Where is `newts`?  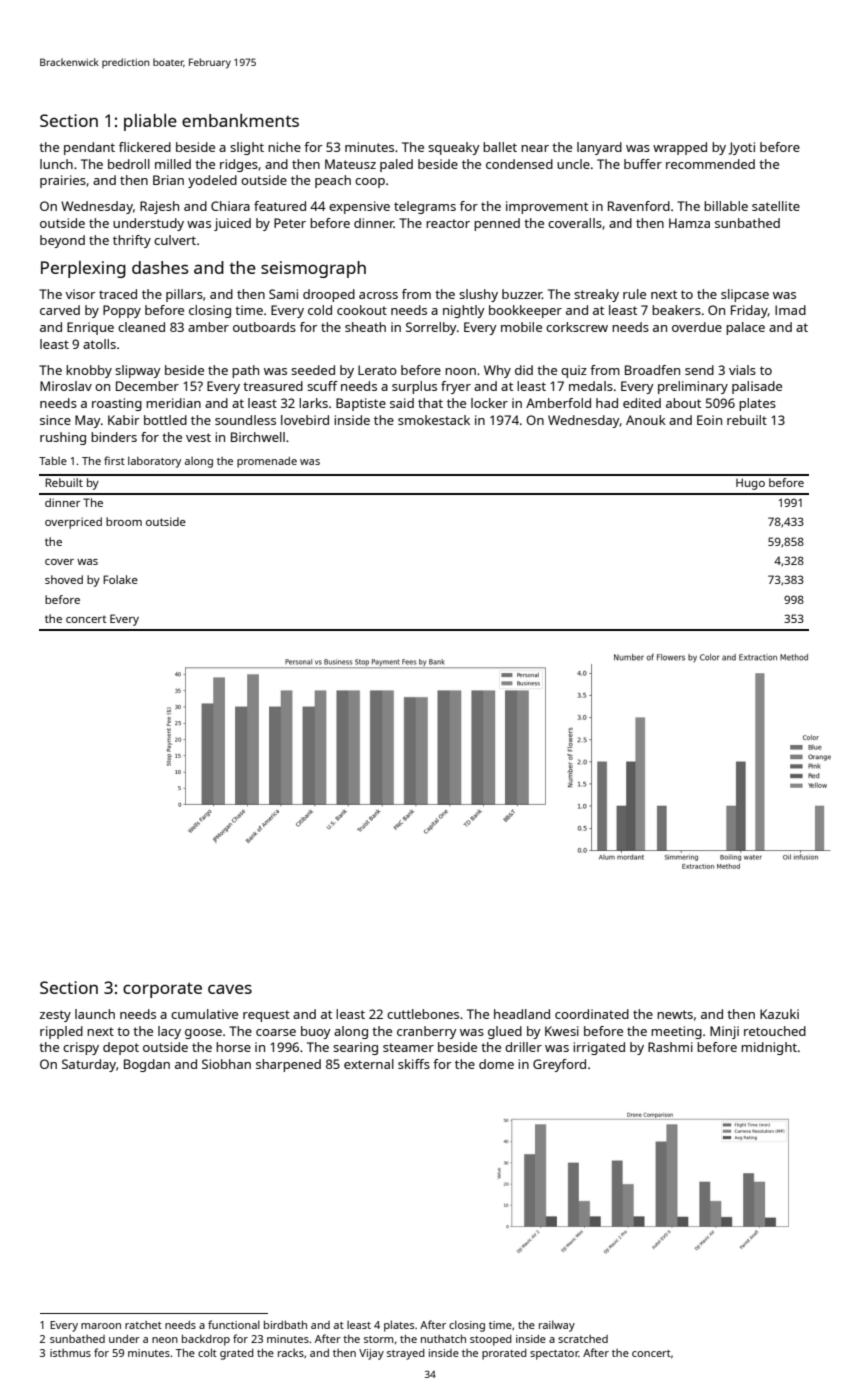 newts is located at coordinates (675, 1014).
